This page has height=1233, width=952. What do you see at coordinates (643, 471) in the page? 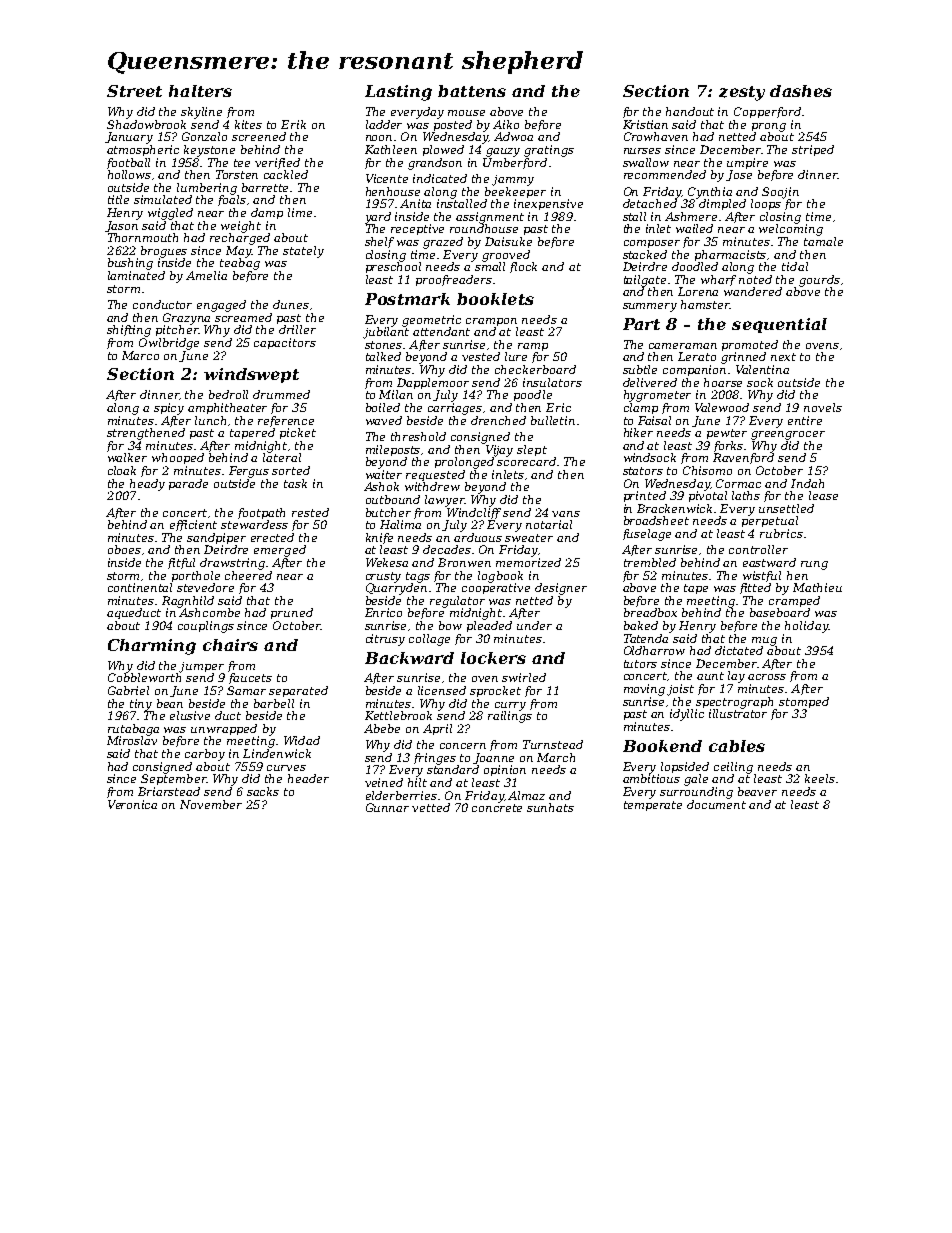
I see `stators` at bounding box center [643, 471].
